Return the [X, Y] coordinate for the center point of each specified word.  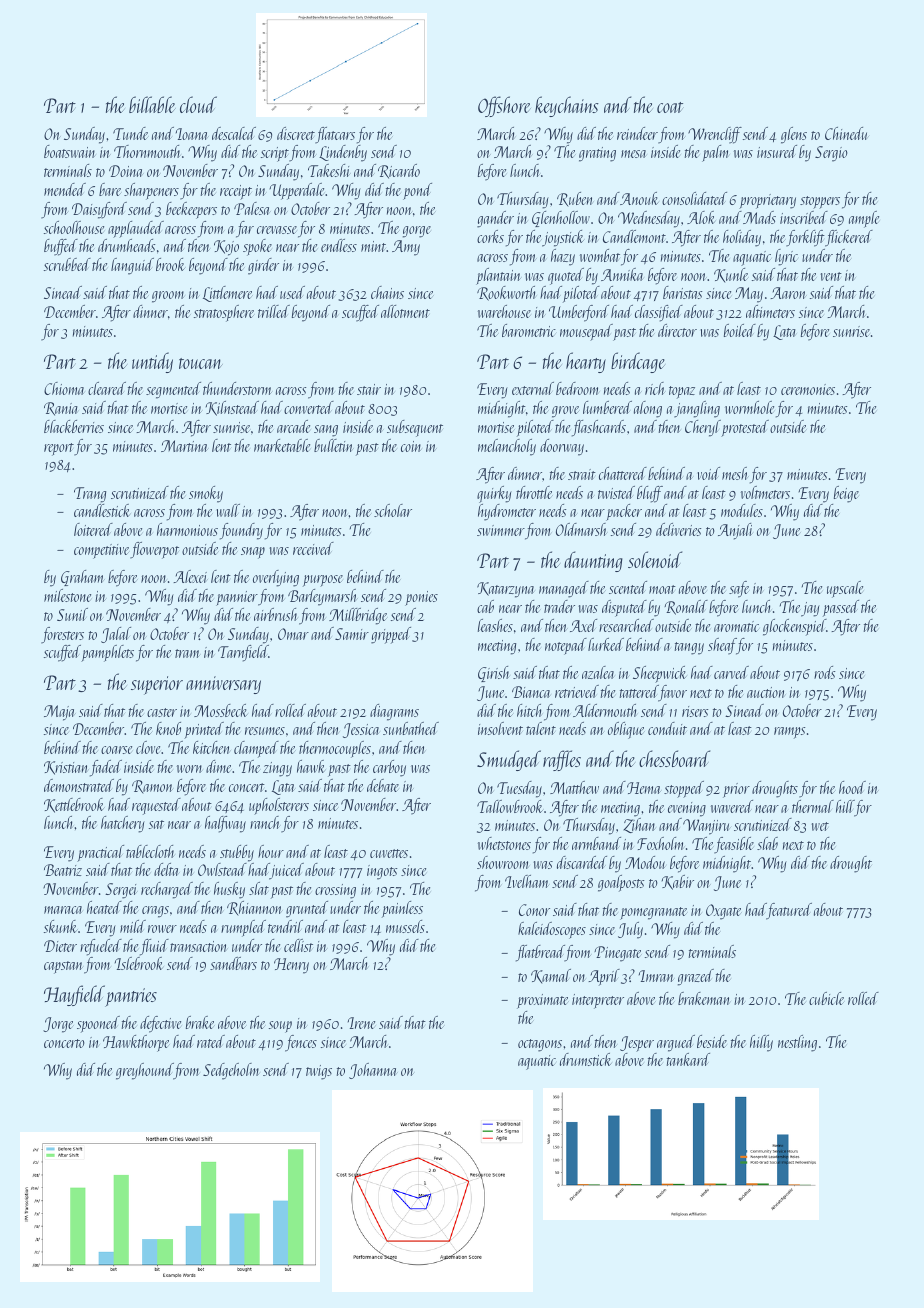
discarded [582, 862]
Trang [90, 495]
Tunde [130, 133]
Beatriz [63, 870]
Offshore [504, 106]
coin [411, 446]
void [708, 473]
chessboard [674, 758]
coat [670, 107]
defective [160, 1024]
